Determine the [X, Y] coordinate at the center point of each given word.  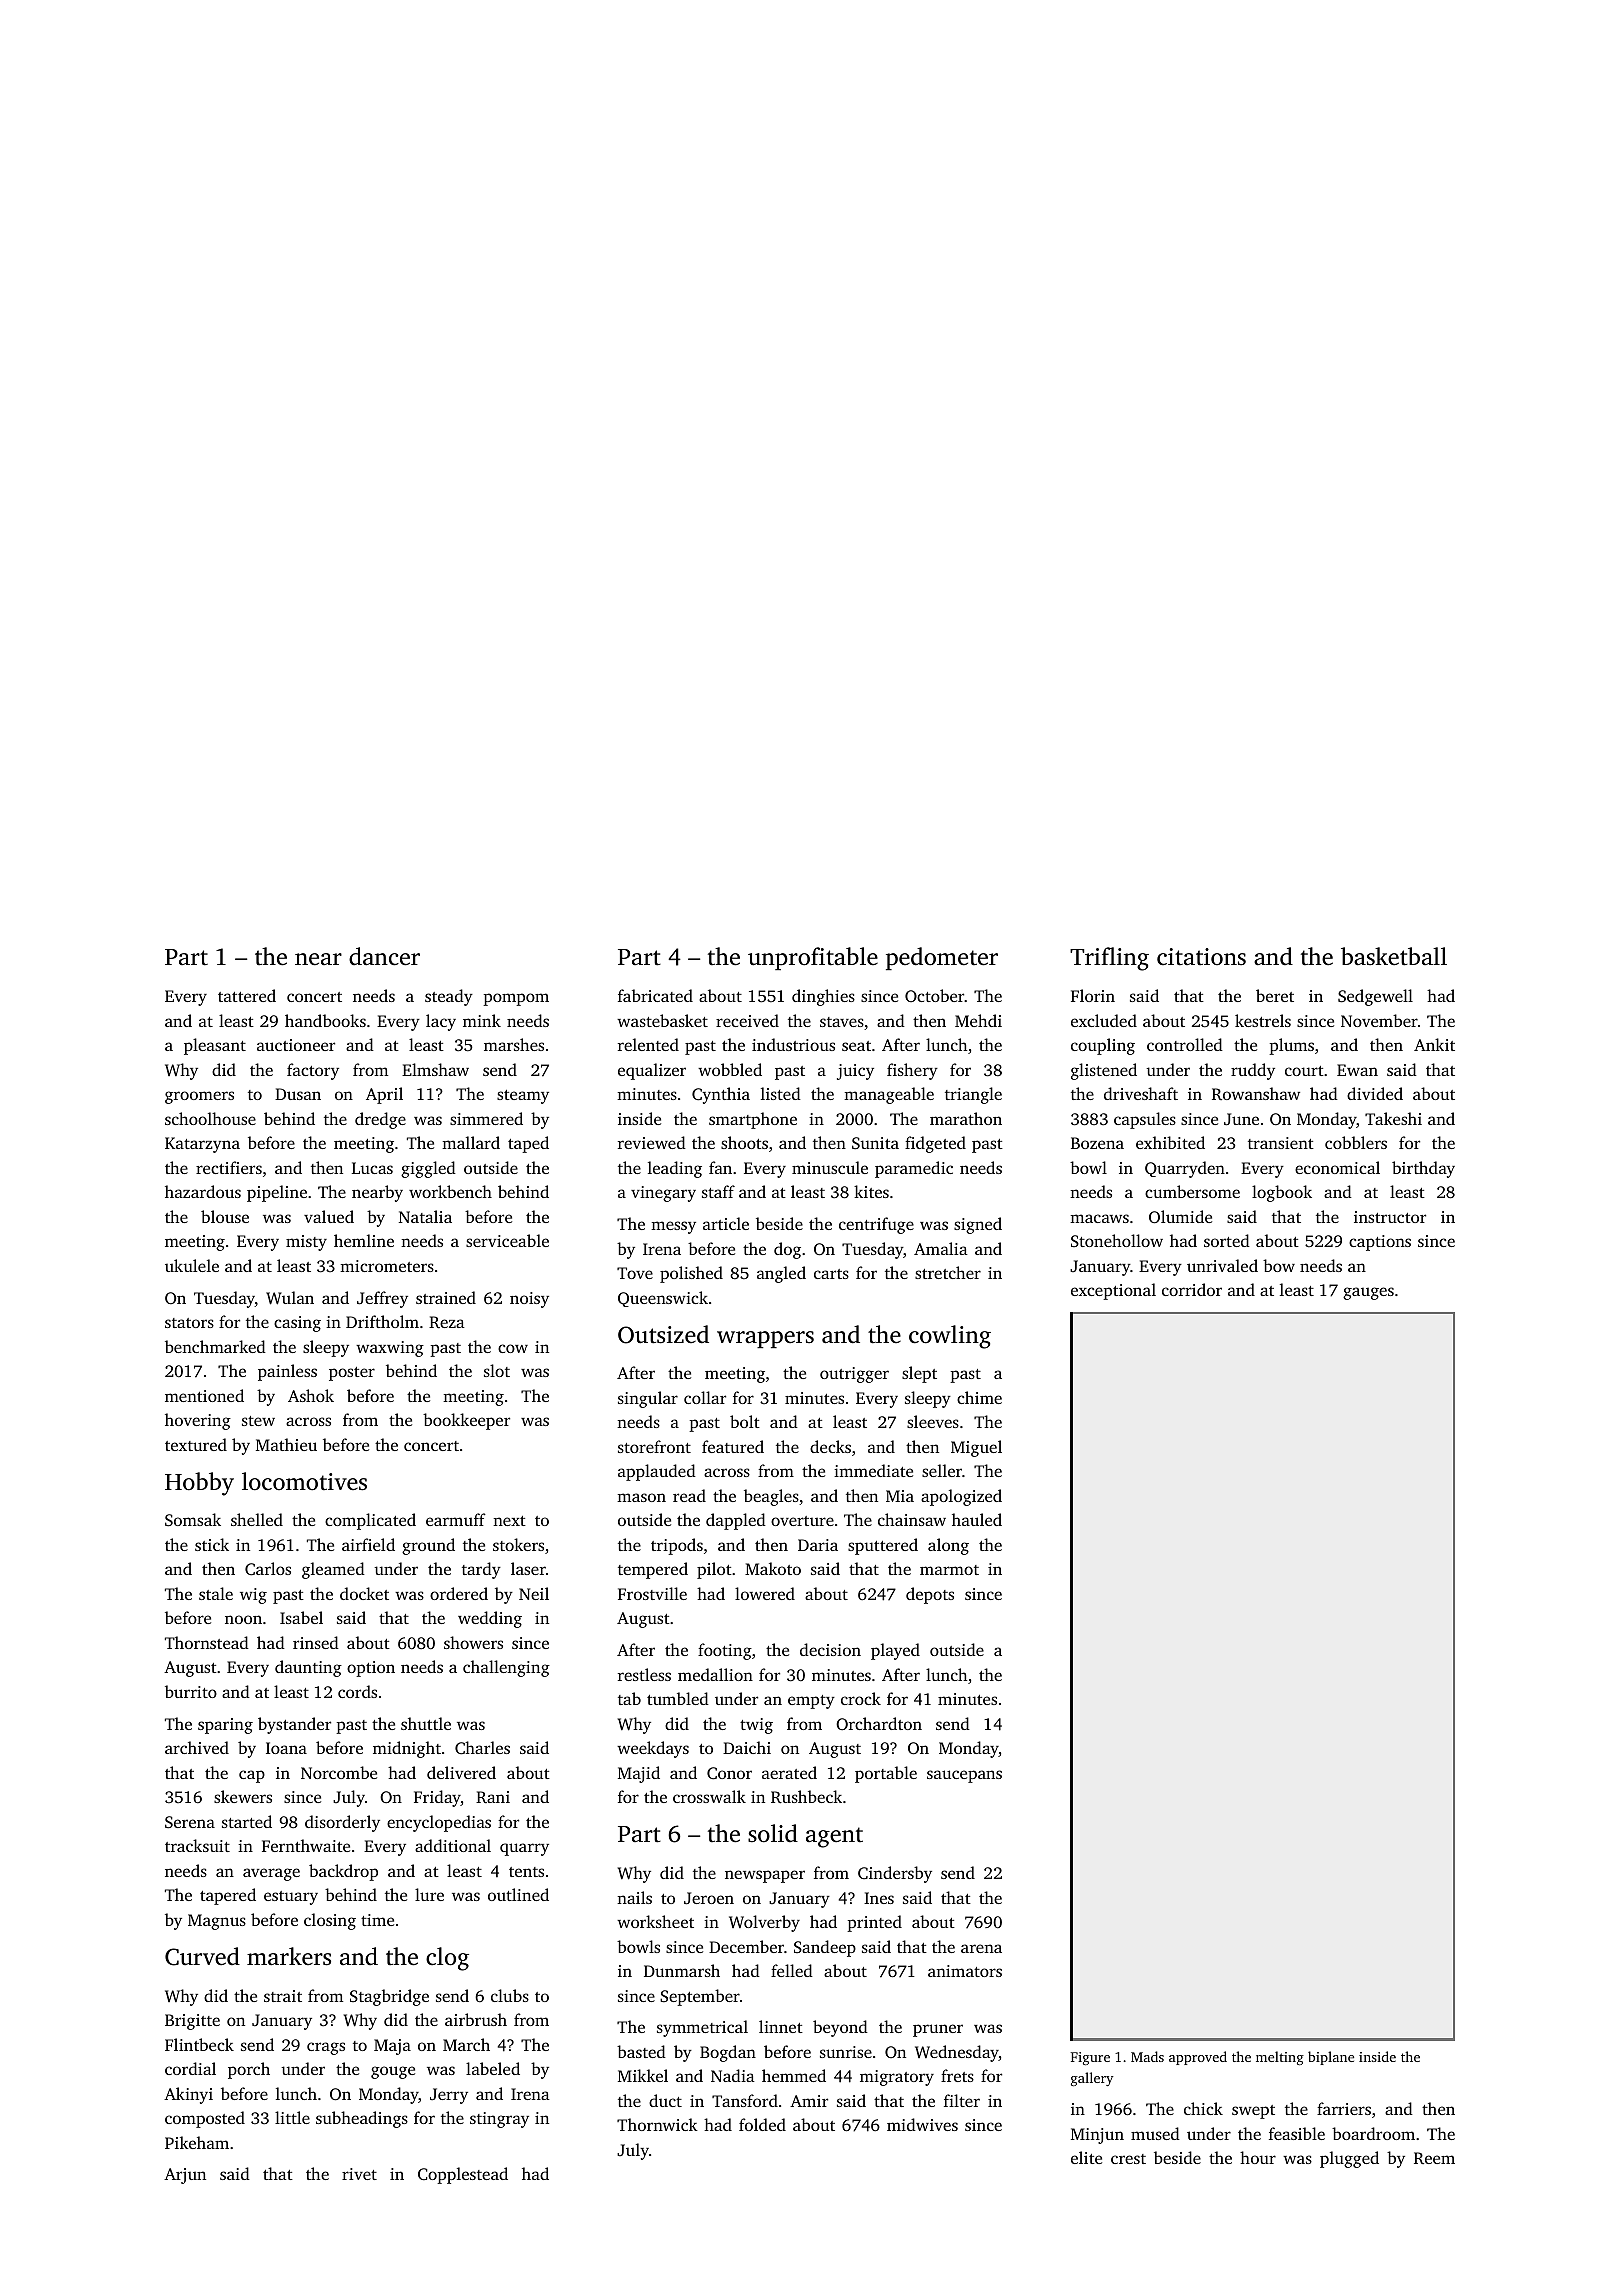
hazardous [203, 1191]
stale [216, 1593]
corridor [1192, 1289]
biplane [1331, 2058]
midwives [922, 2124]
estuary [291, 1898]
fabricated [655, 995]
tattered [247, 995]
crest [1128, 2159]
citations [1201, 957]
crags [326, 2048]
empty [811, 1702]
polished [691, 1274]
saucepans [964, 1776]
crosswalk [709, 1796]
